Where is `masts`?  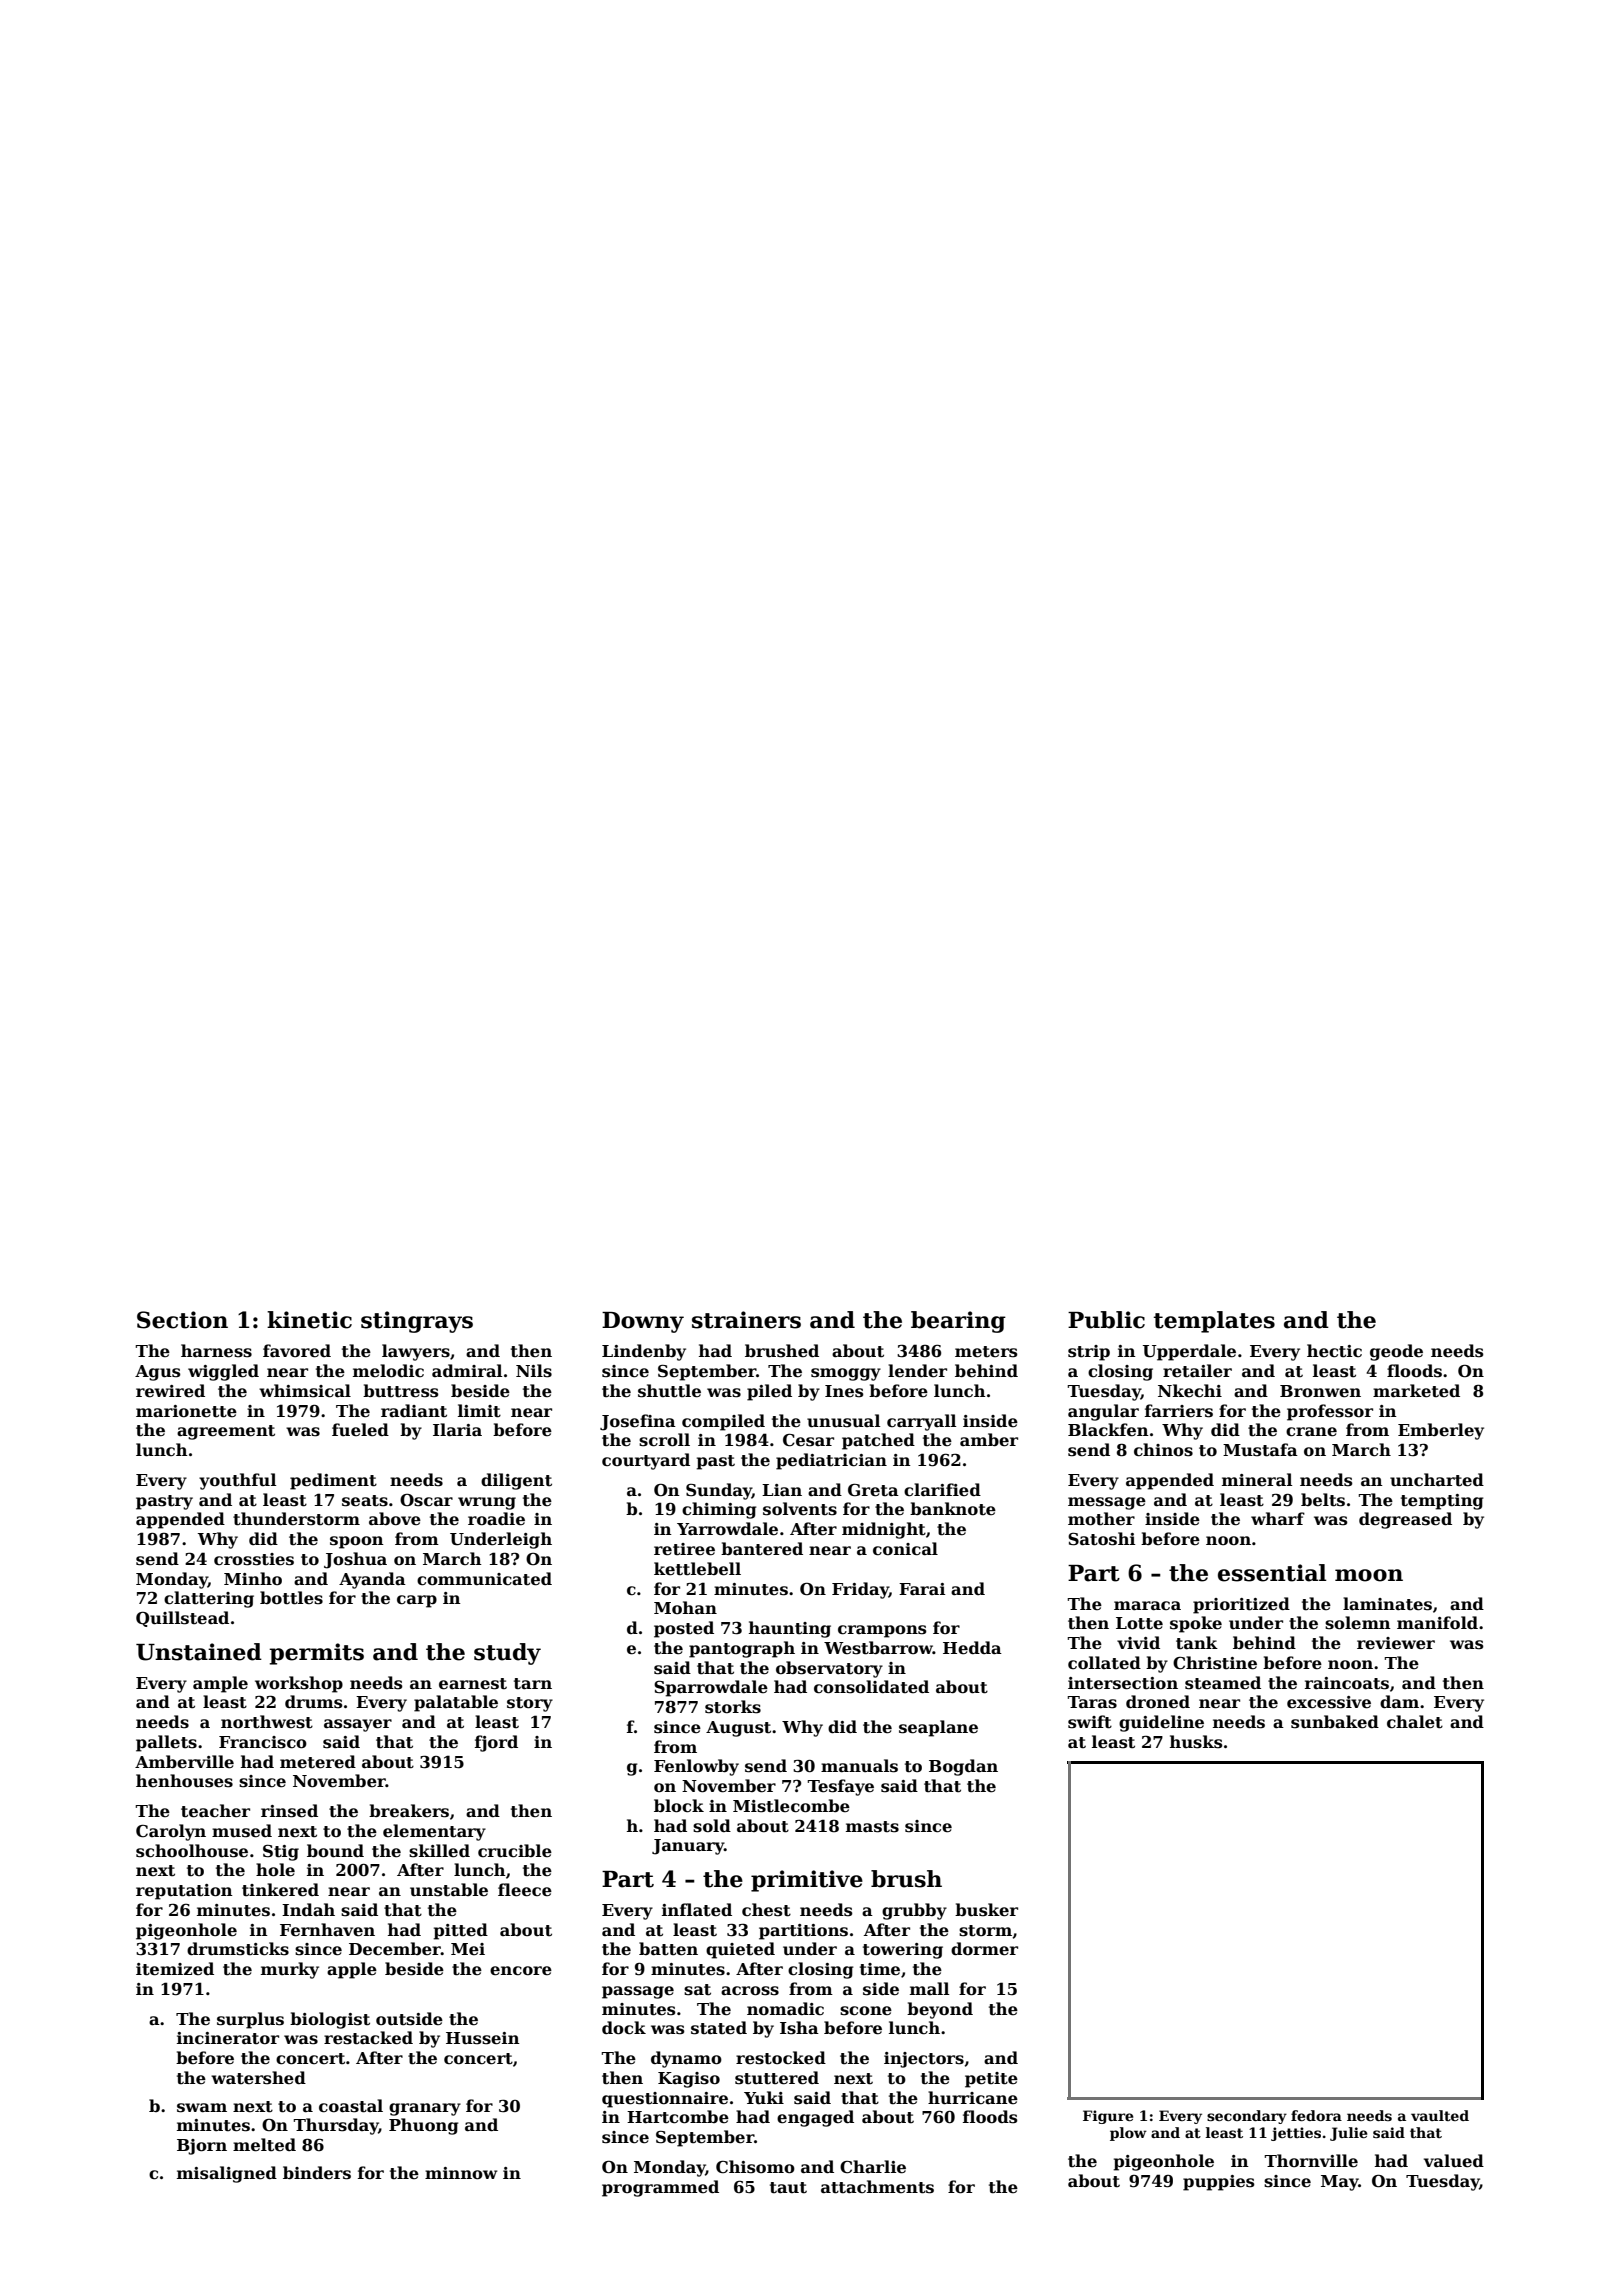 masts is located at coordinates (872, 1827).
